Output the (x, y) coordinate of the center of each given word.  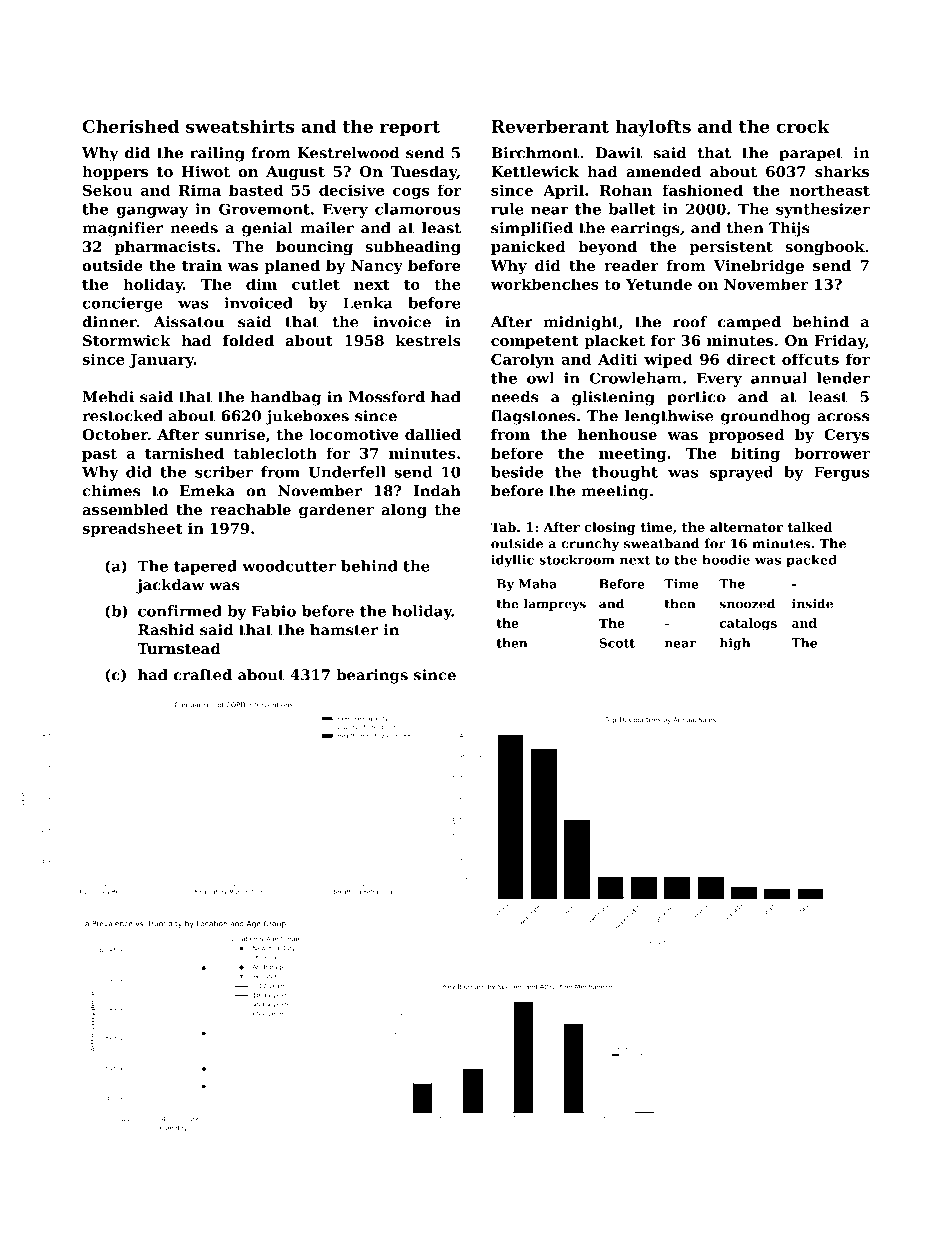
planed (292, 267)
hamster (344, 630)
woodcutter (289, 566)
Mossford (387, 397)
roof (690, 322)
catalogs (748, 624)
